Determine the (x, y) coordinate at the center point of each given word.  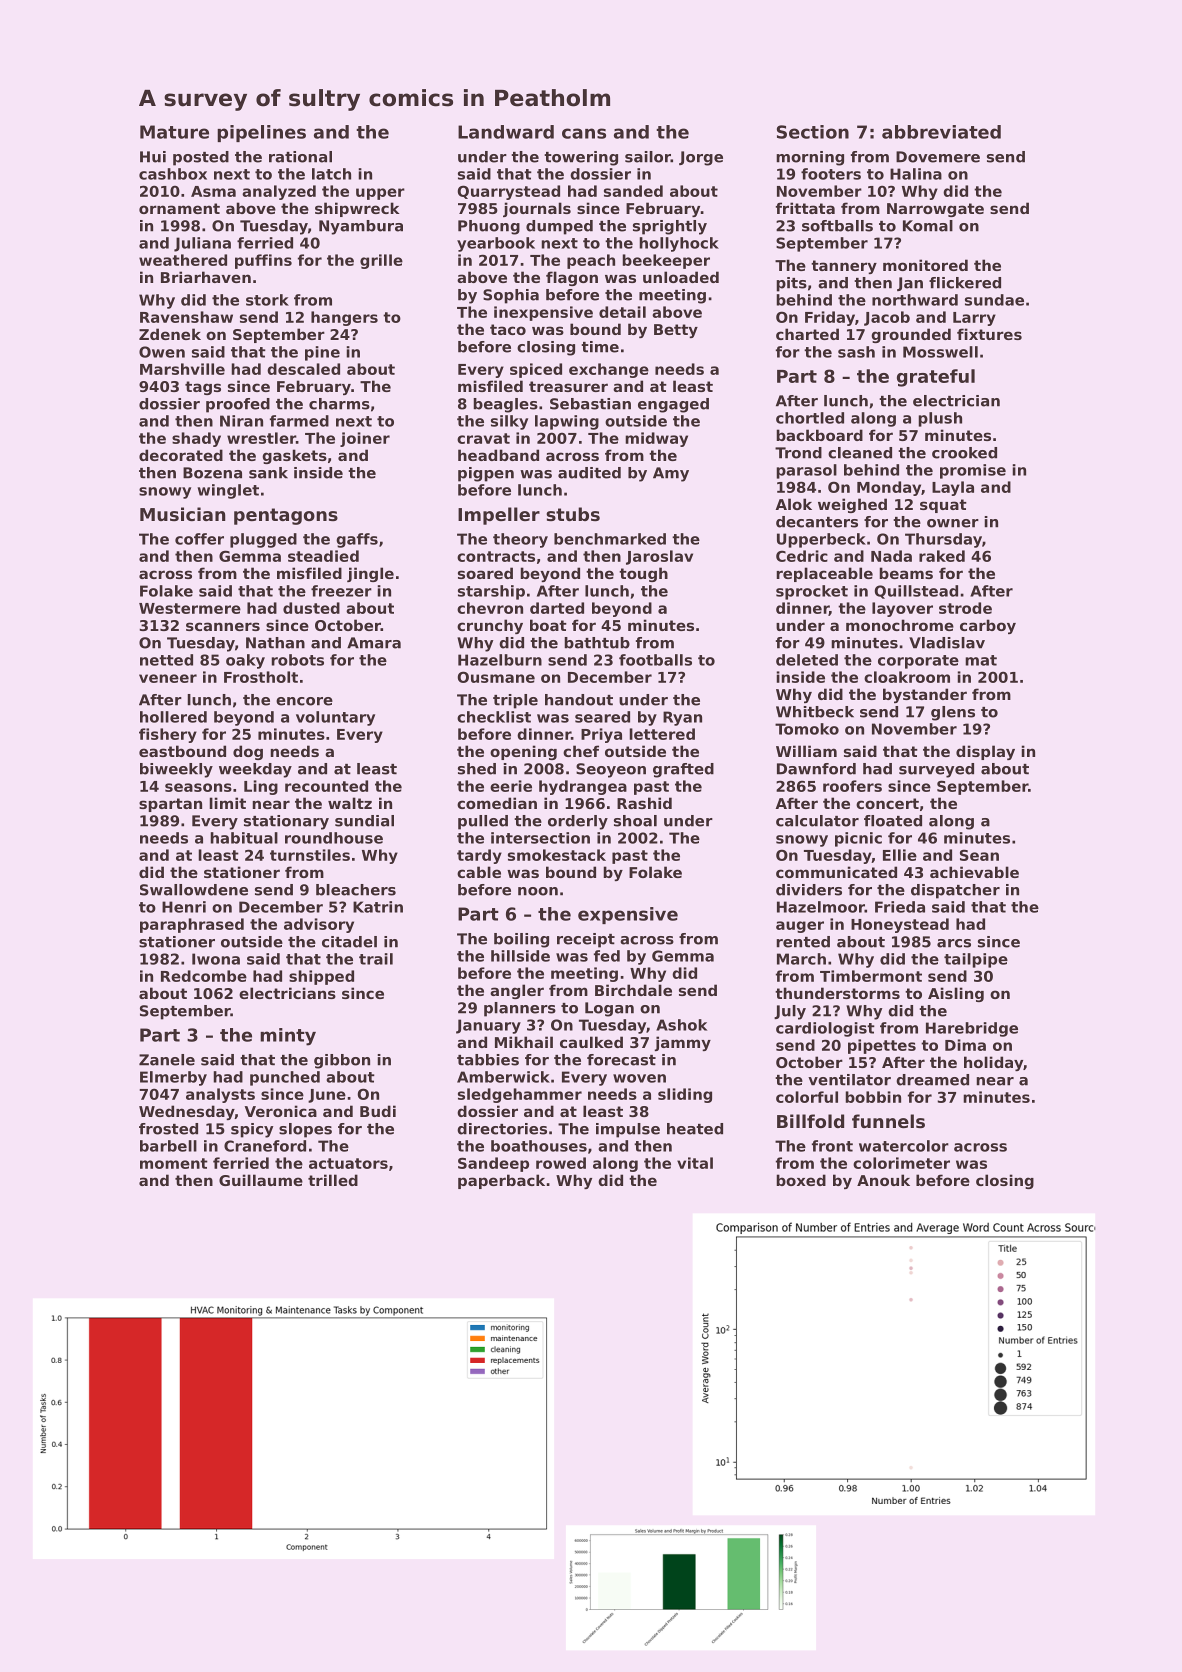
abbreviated (941, 132)
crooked (964, 453)
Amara (374, 643)
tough (643, 574)
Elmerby (173, 1078)
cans (584, 133)
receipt (586, 940)
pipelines (261, 133)
